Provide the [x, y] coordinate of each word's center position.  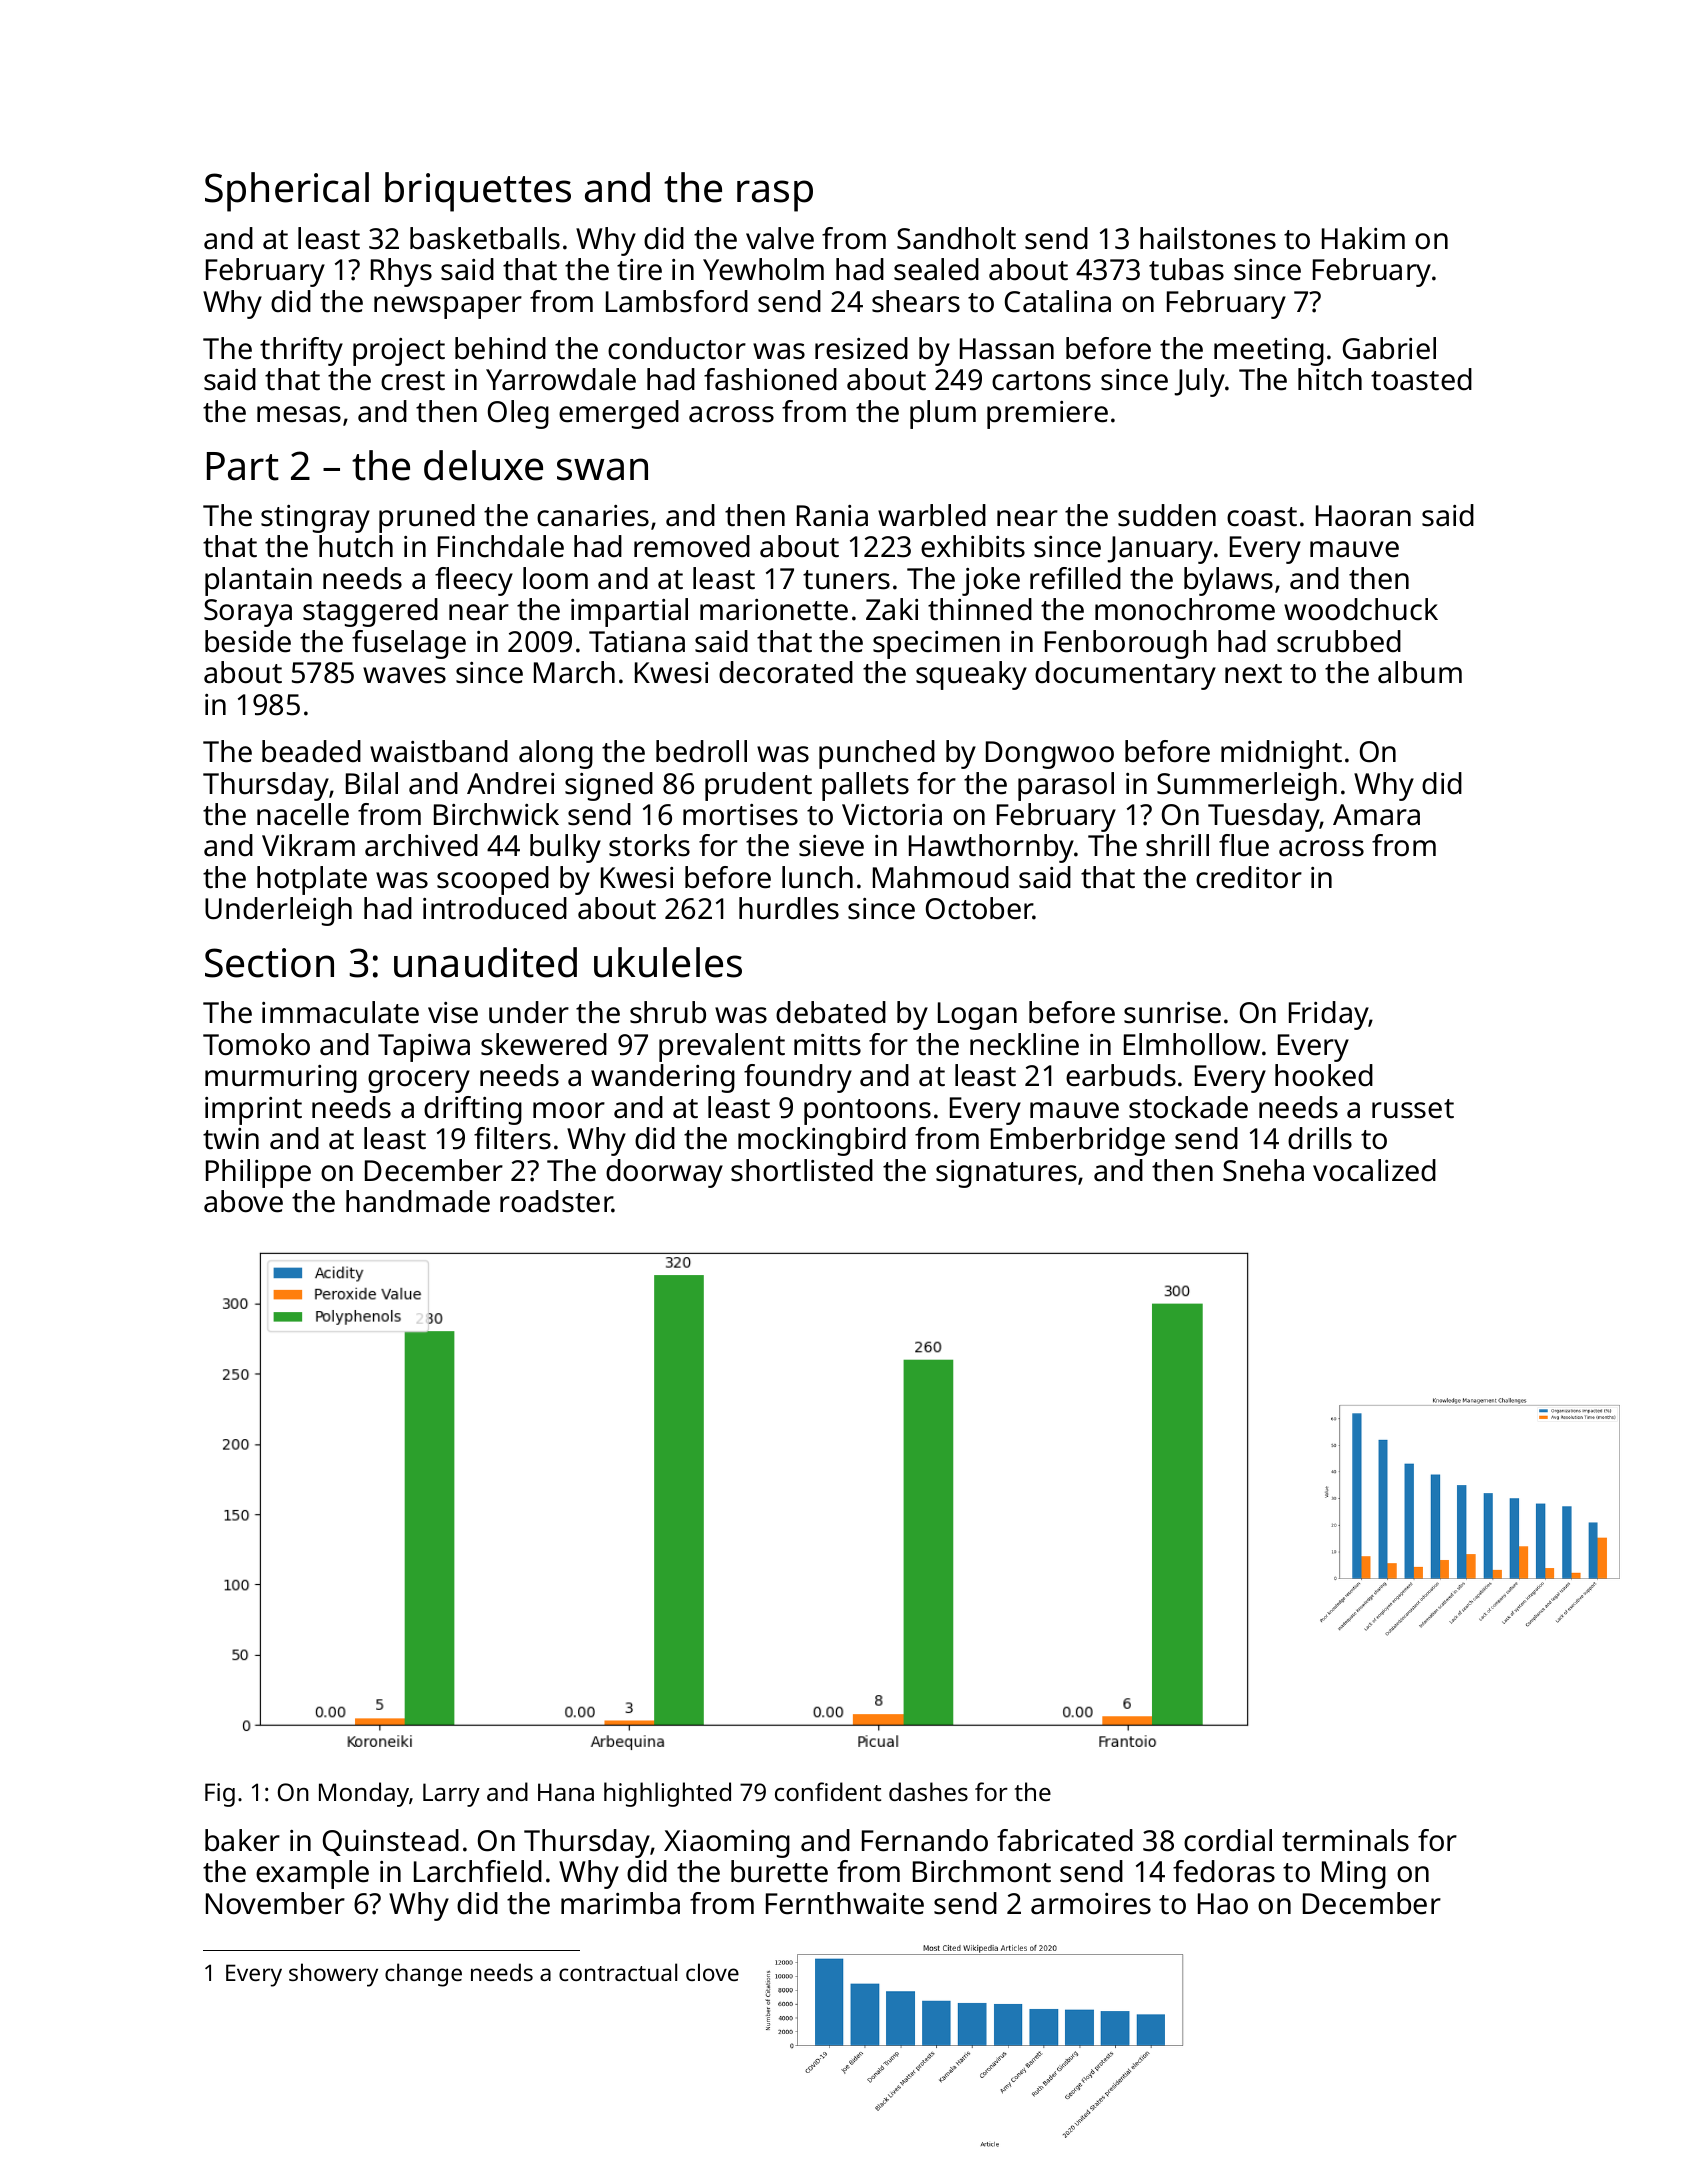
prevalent [722, 1047]
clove [712, 1972]
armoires [1091, 1904]
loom [555, 578]
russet [1413, 1109]
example [312, 1874]
